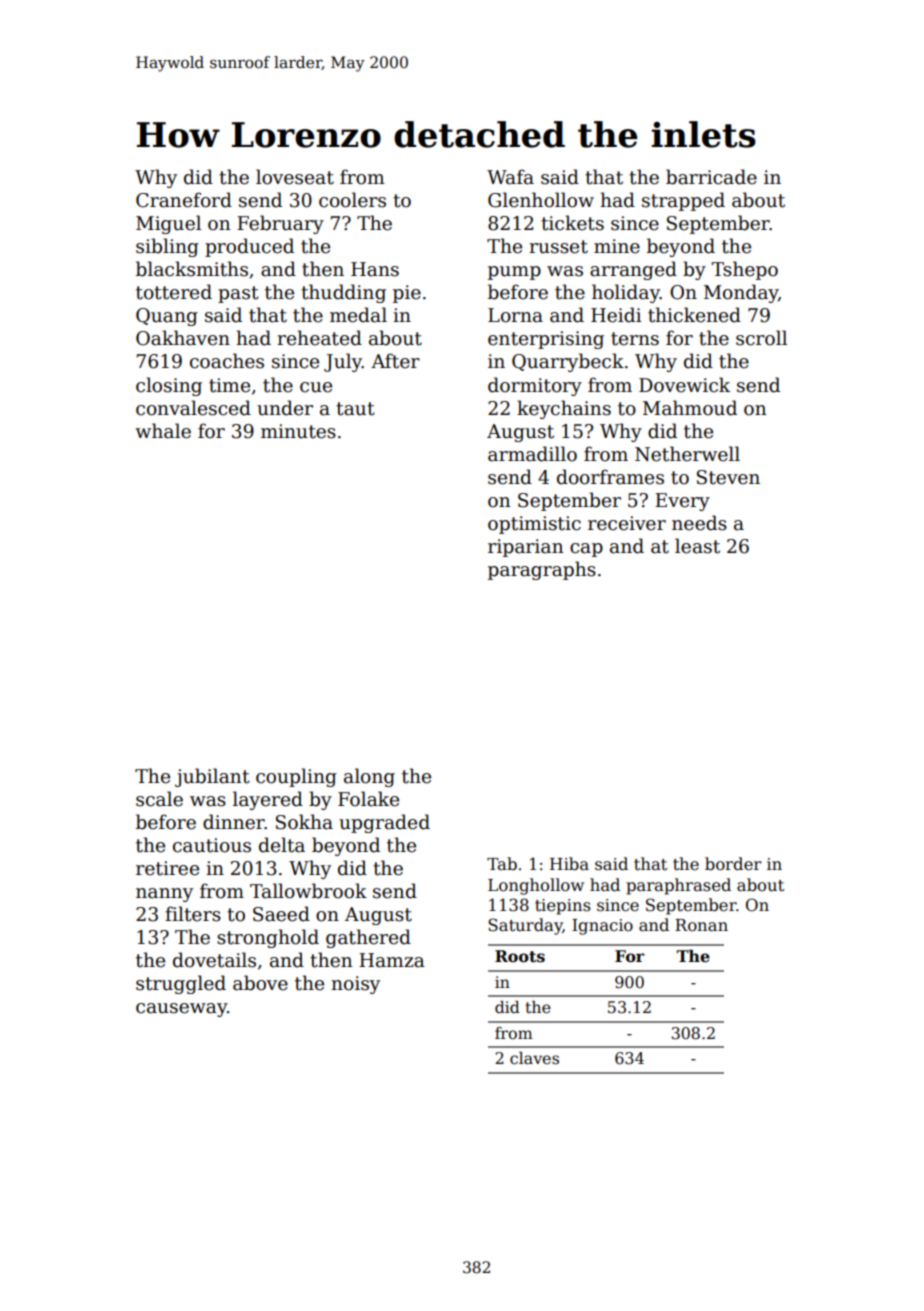 The image size is (924, 1311). Describe the element at coordinates (684, 385) in the screenshot. I see `Dovewick` at that location.
